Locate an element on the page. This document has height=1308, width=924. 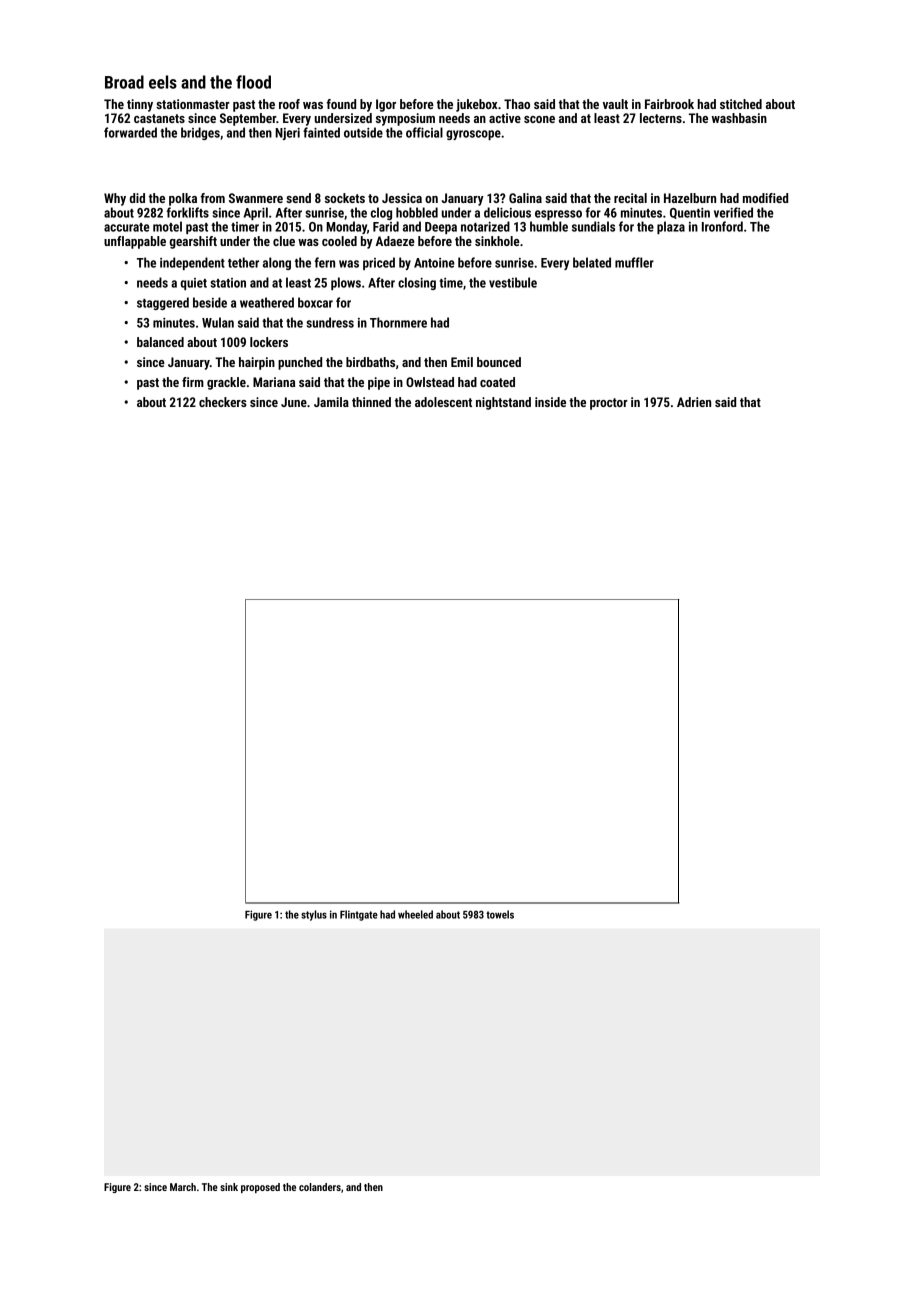
Hazelburn is located at coordinates (690, 198).
